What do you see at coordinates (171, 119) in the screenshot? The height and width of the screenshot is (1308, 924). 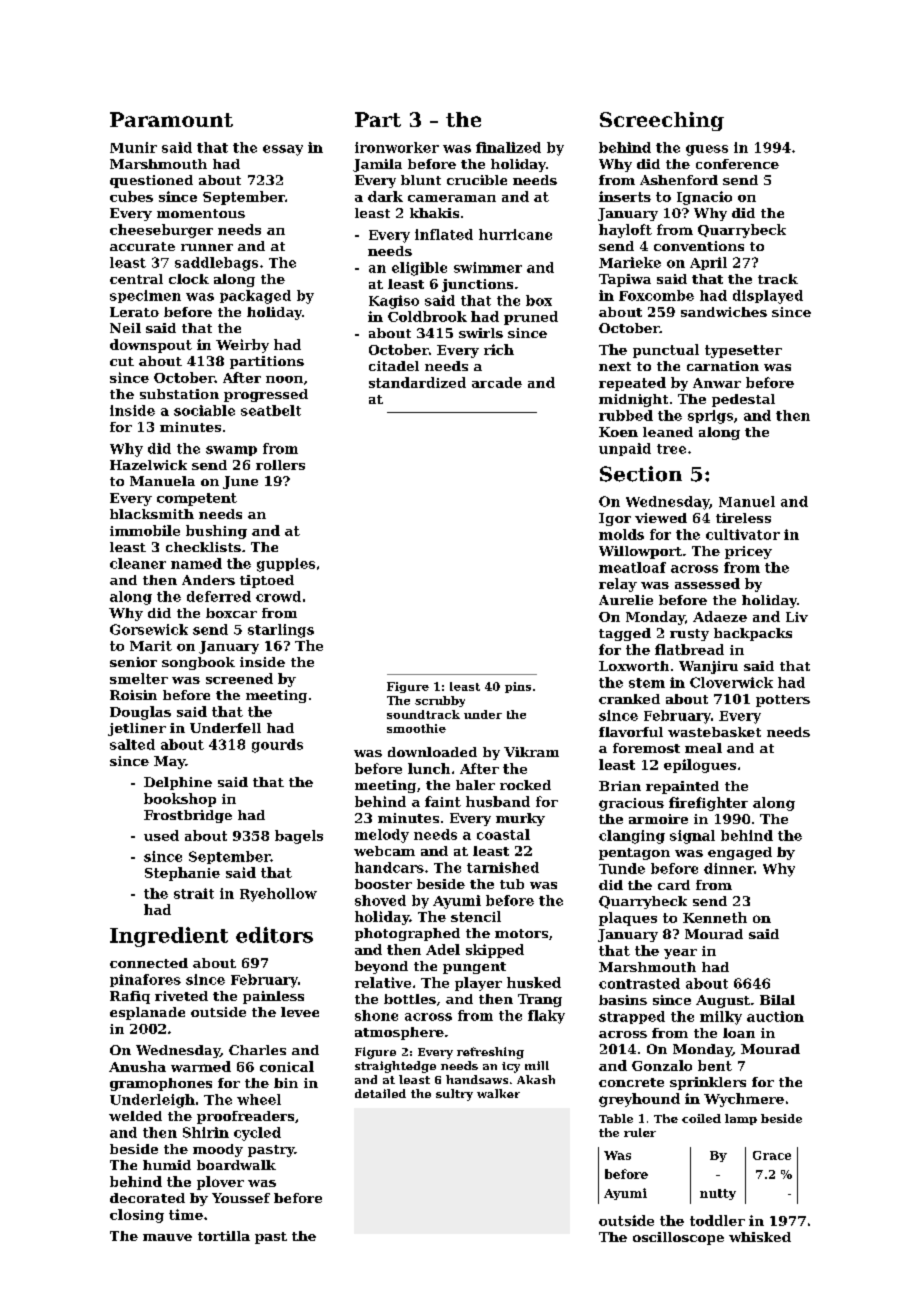 I see `Paramount` at bounding box center [171, 119].
